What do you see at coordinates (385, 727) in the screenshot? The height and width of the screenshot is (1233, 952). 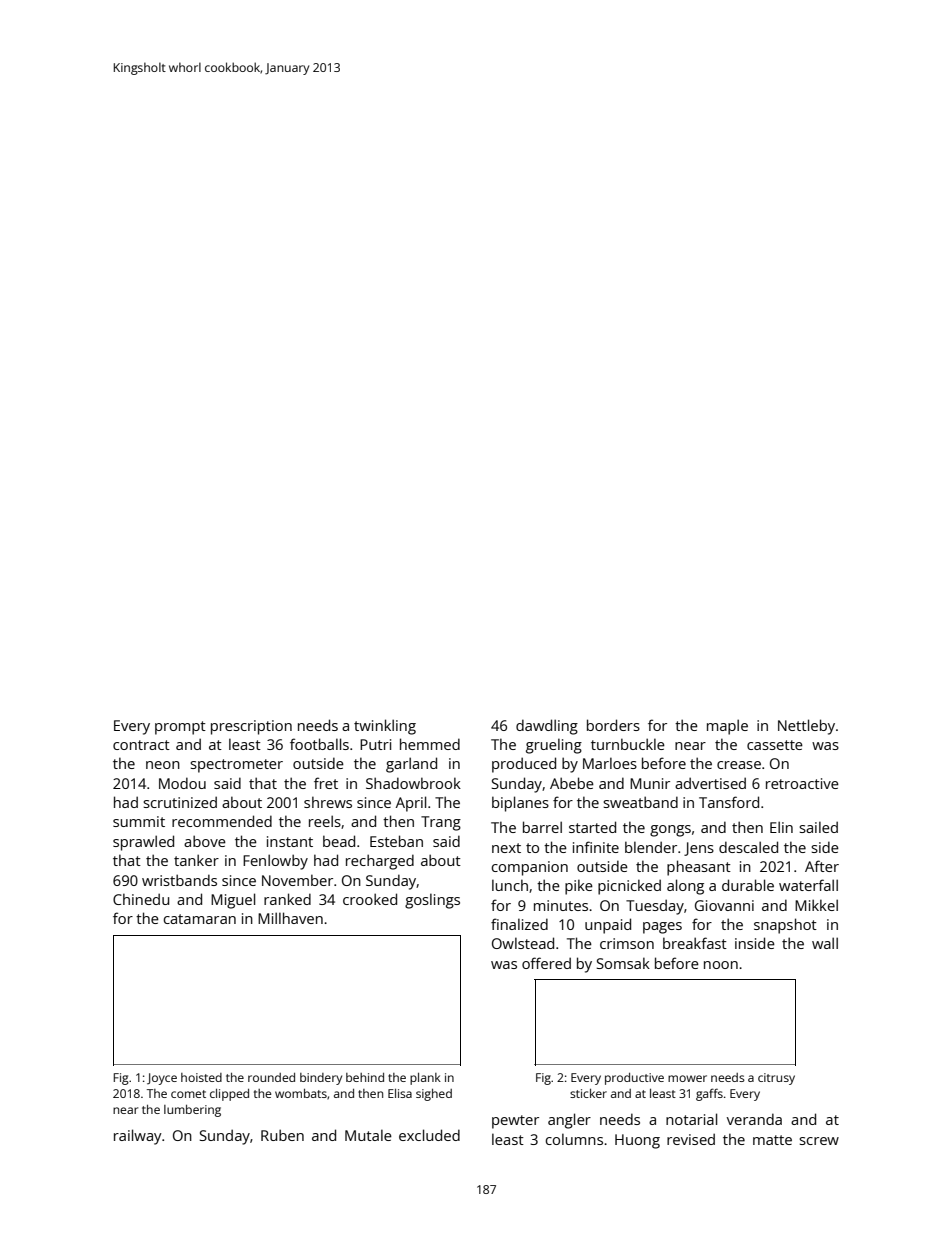 I see `twinkling` at bounding box center [385, 727].
